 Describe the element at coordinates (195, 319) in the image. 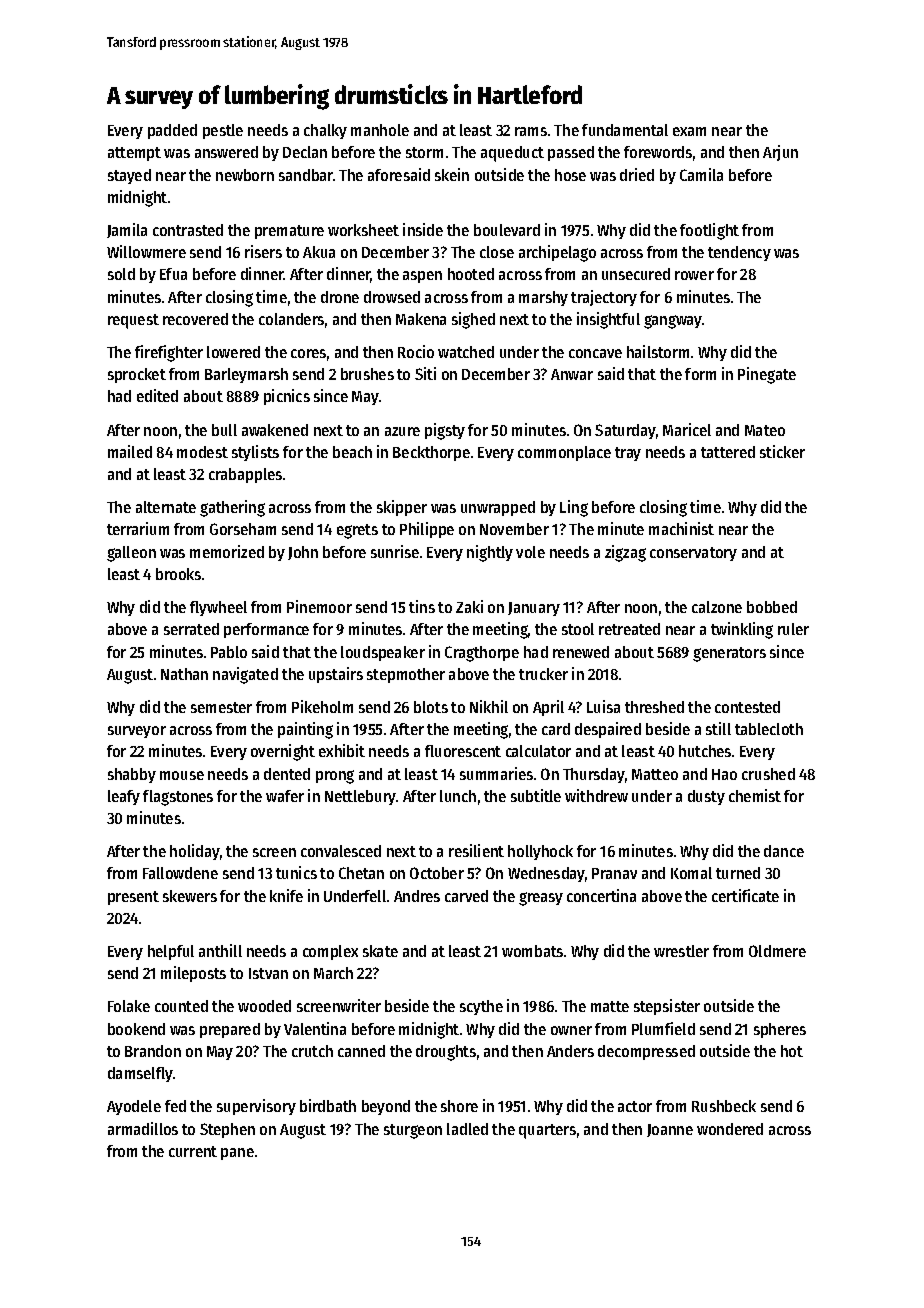

I see `recovered` at that location.
